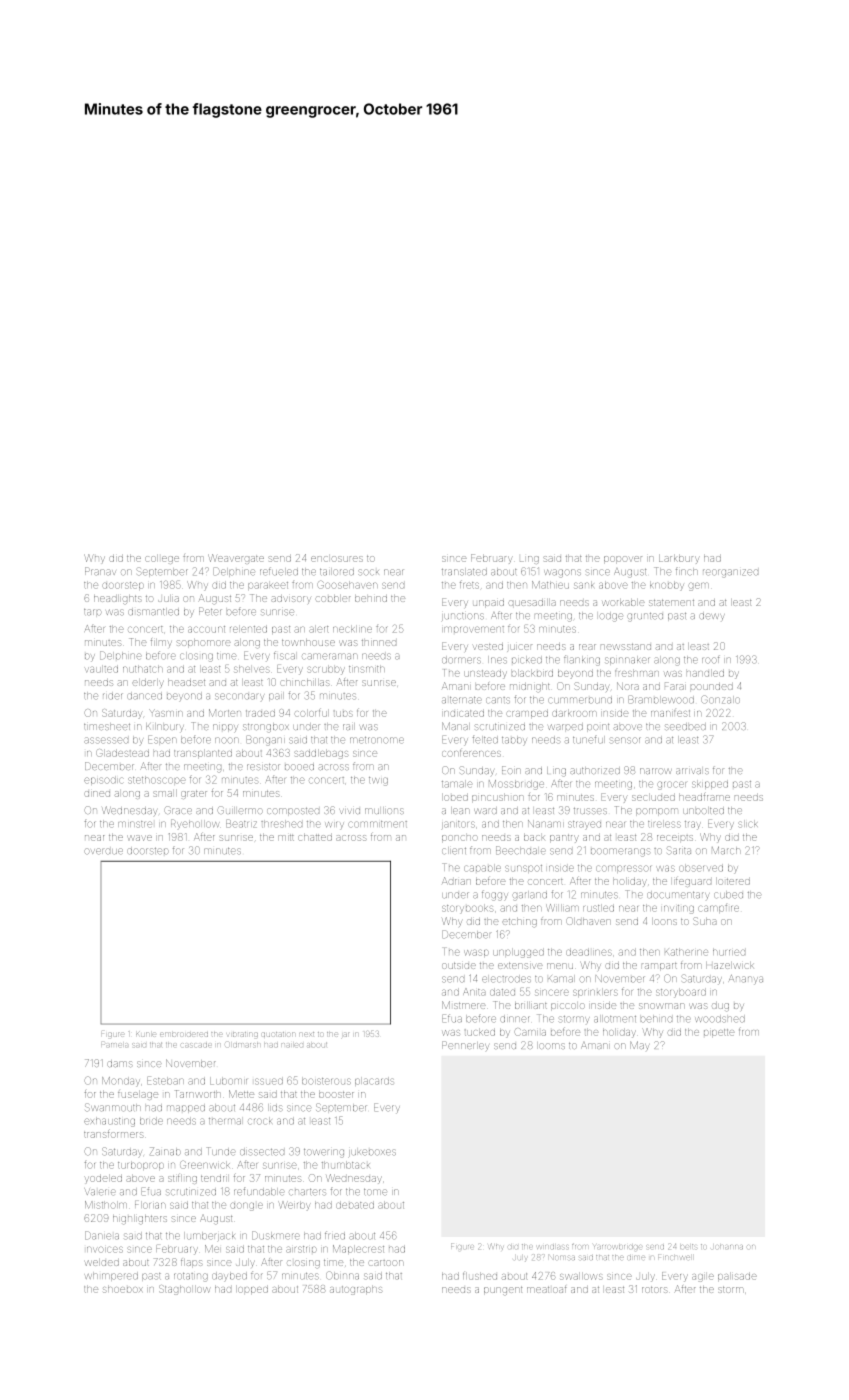 The width and height of the screenshot is (849, 1400). What do you see at coordinates (564, 839) in the screenshot?
I see `pantry` at bounding box center [564, 839].
